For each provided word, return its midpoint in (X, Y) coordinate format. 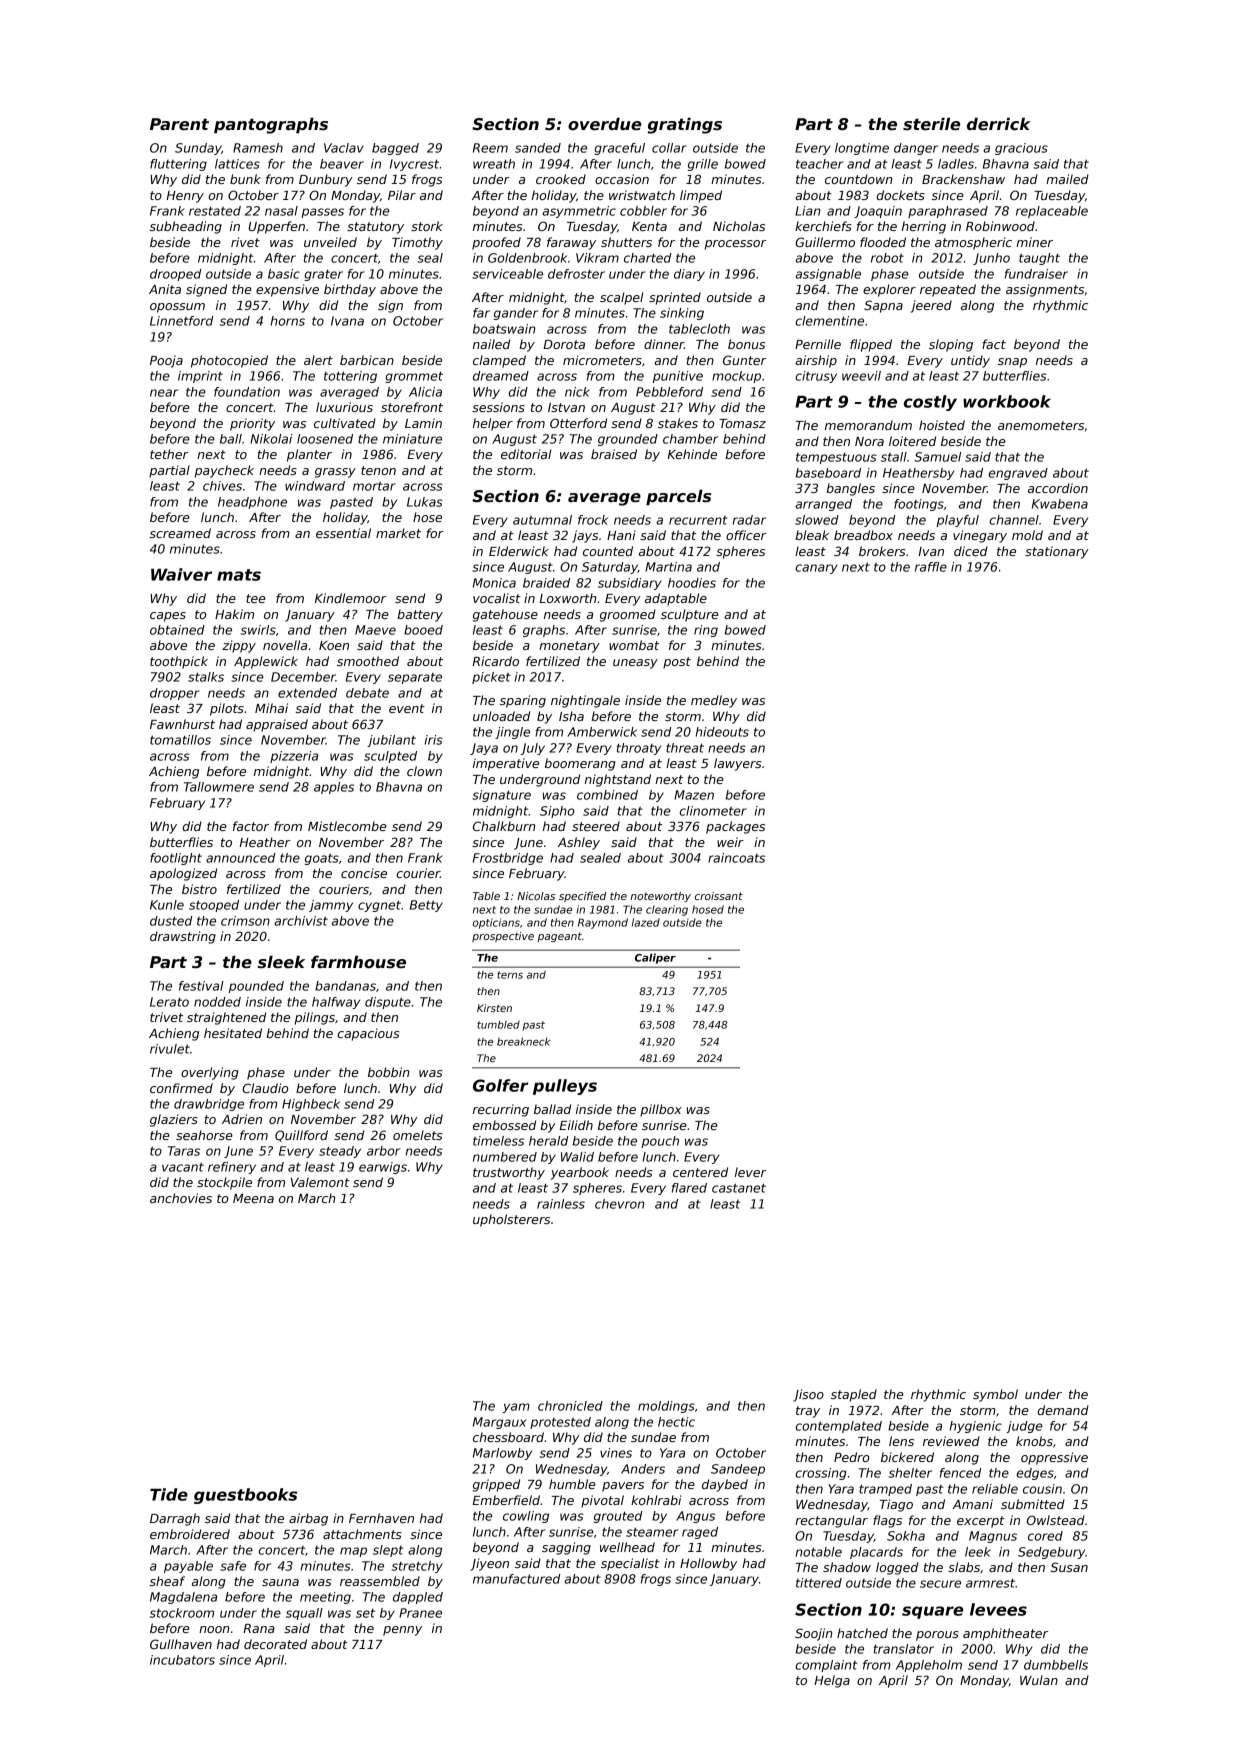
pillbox (661, 1110)
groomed (628, 615)
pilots (227, 709)
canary (817, 569)
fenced (960, 1473)
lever (750, 1172)
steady (340, 1152)
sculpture (690, 615)
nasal (281, 211)
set (365, 1613)
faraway (571, 243)
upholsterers (511, 1220)
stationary (1057, 552)
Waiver (181, 574)
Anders (643, 1469)
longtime (862, 149)
